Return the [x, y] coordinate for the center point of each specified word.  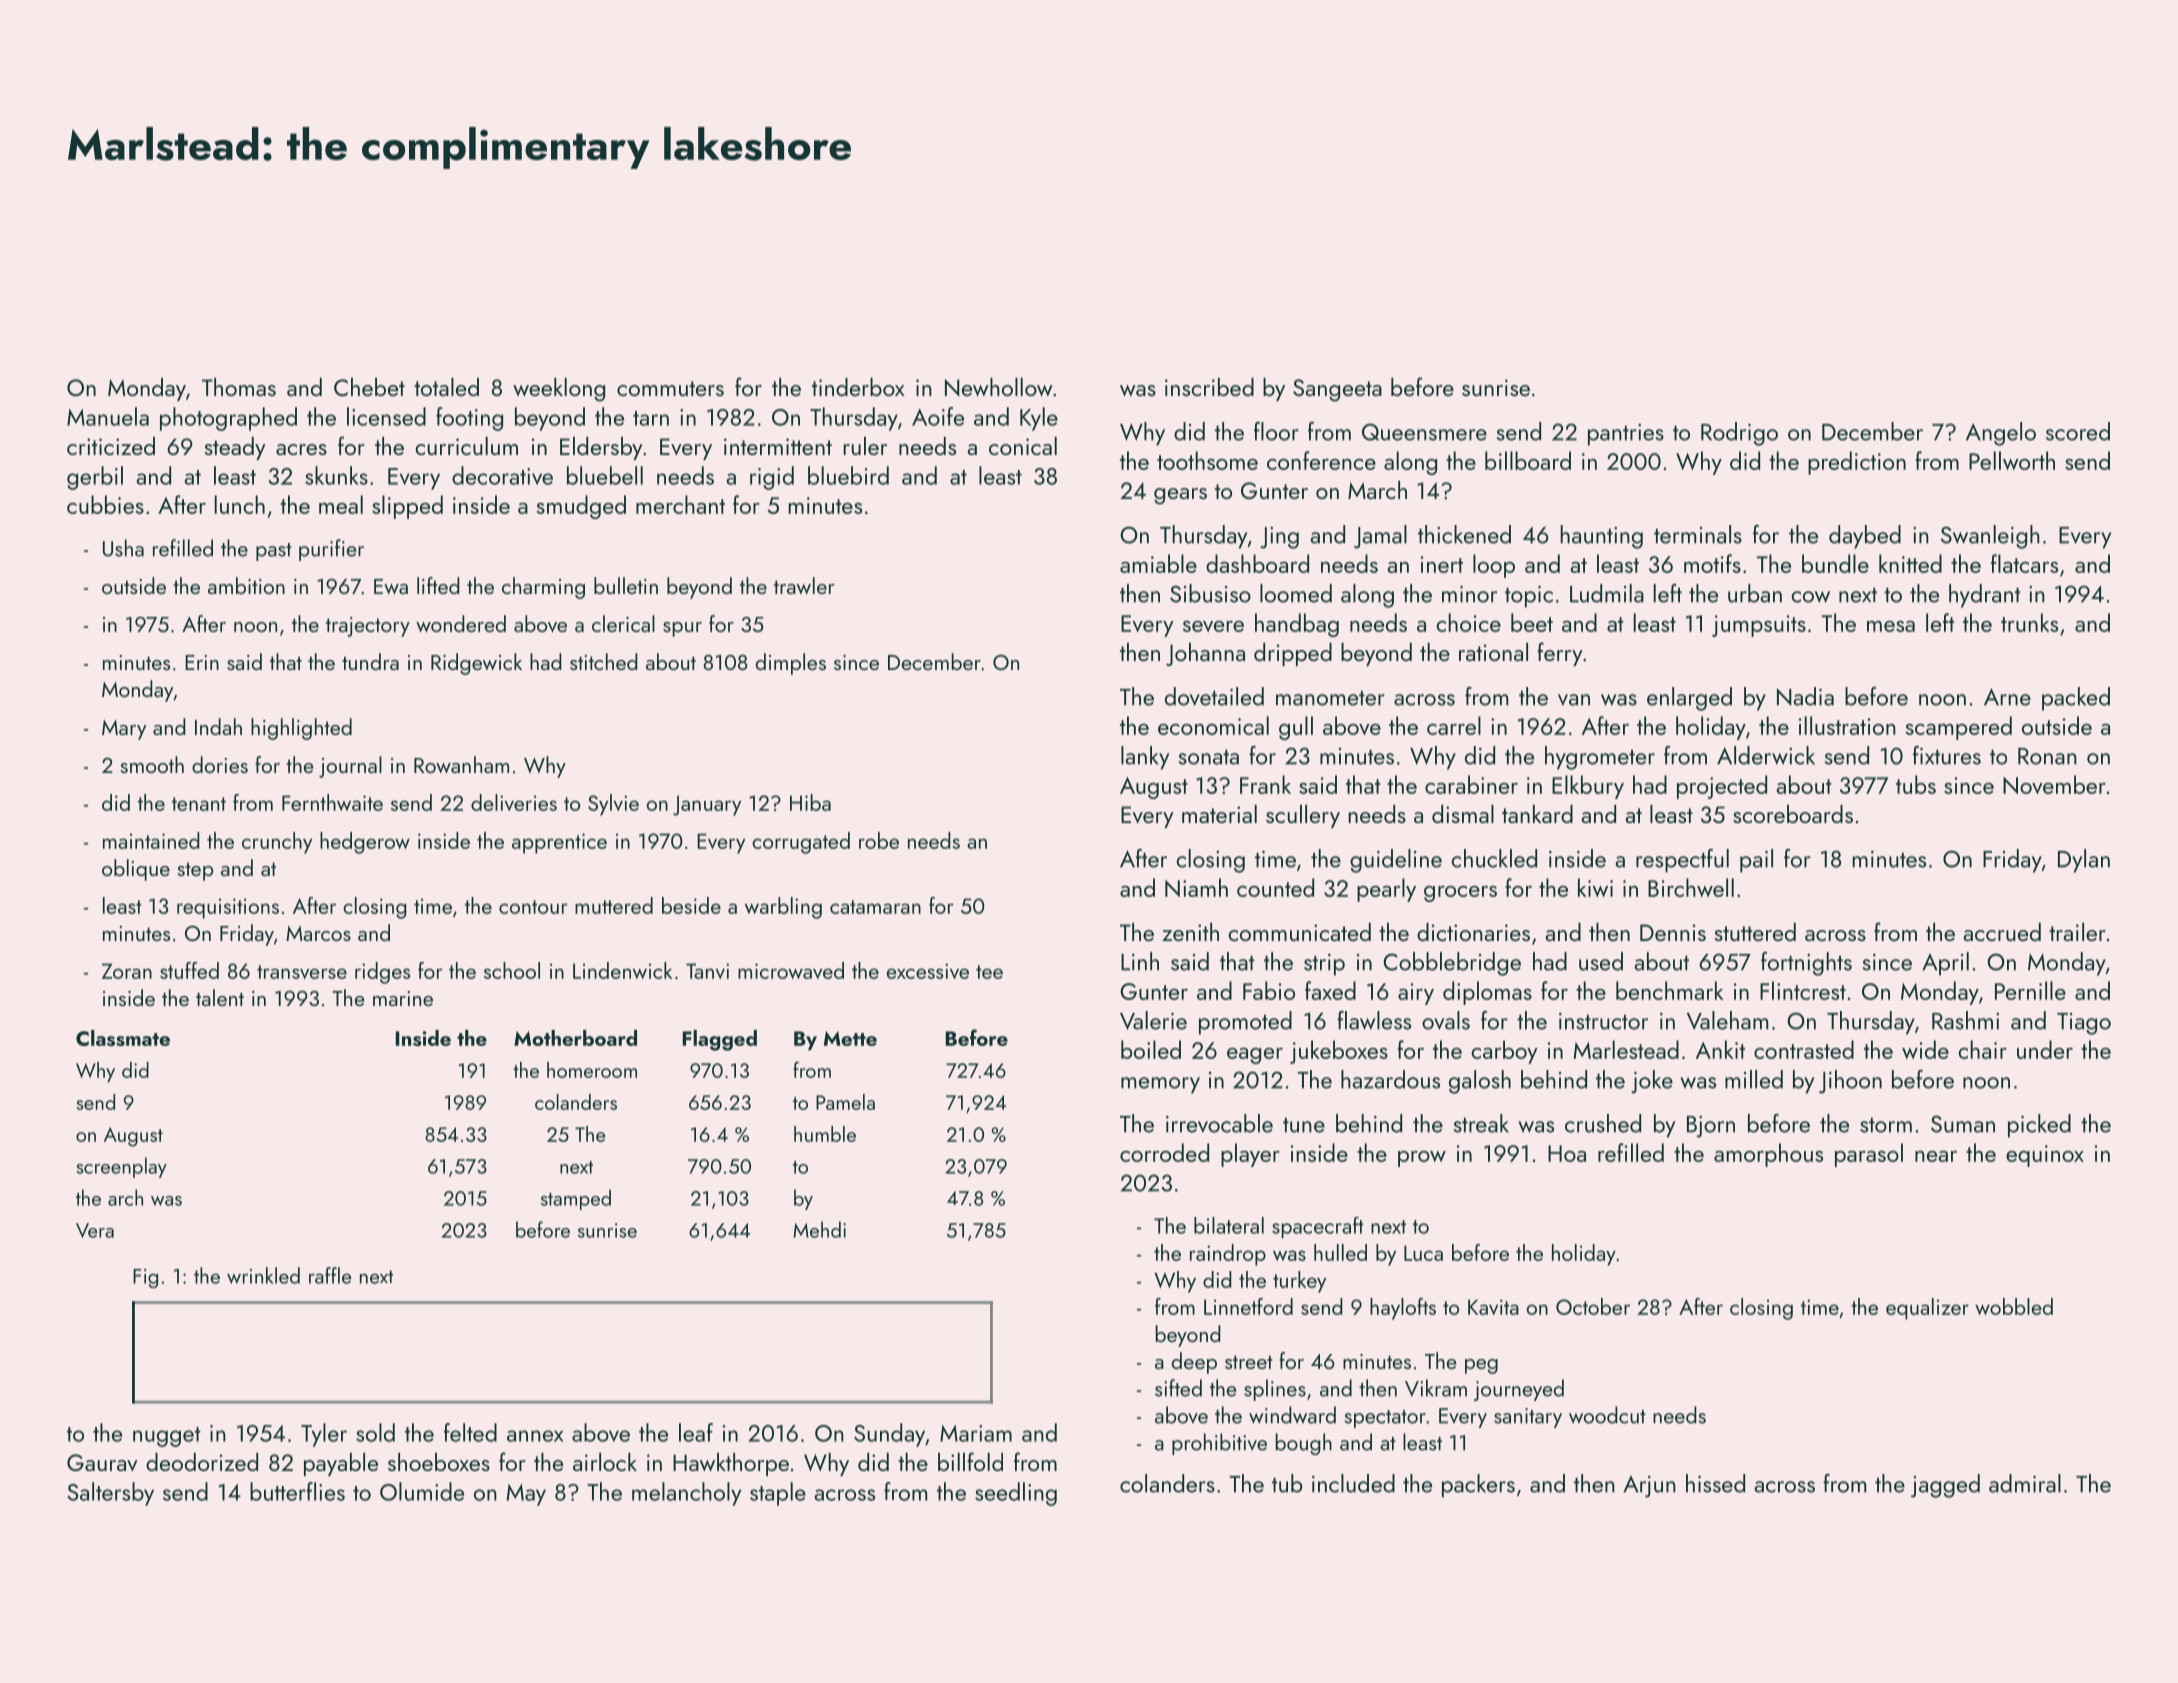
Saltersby [110, 1494]
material [1219, 814]
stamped [576, 1199]
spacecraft [1318, 1227]
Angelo [2001, 434]
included [1353, 1483]
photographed [228, 419]
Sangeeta [1337, 390]
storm [1886, 1125]
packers [1478, 1486]
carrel [1454, 725]
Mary [124, 730]
